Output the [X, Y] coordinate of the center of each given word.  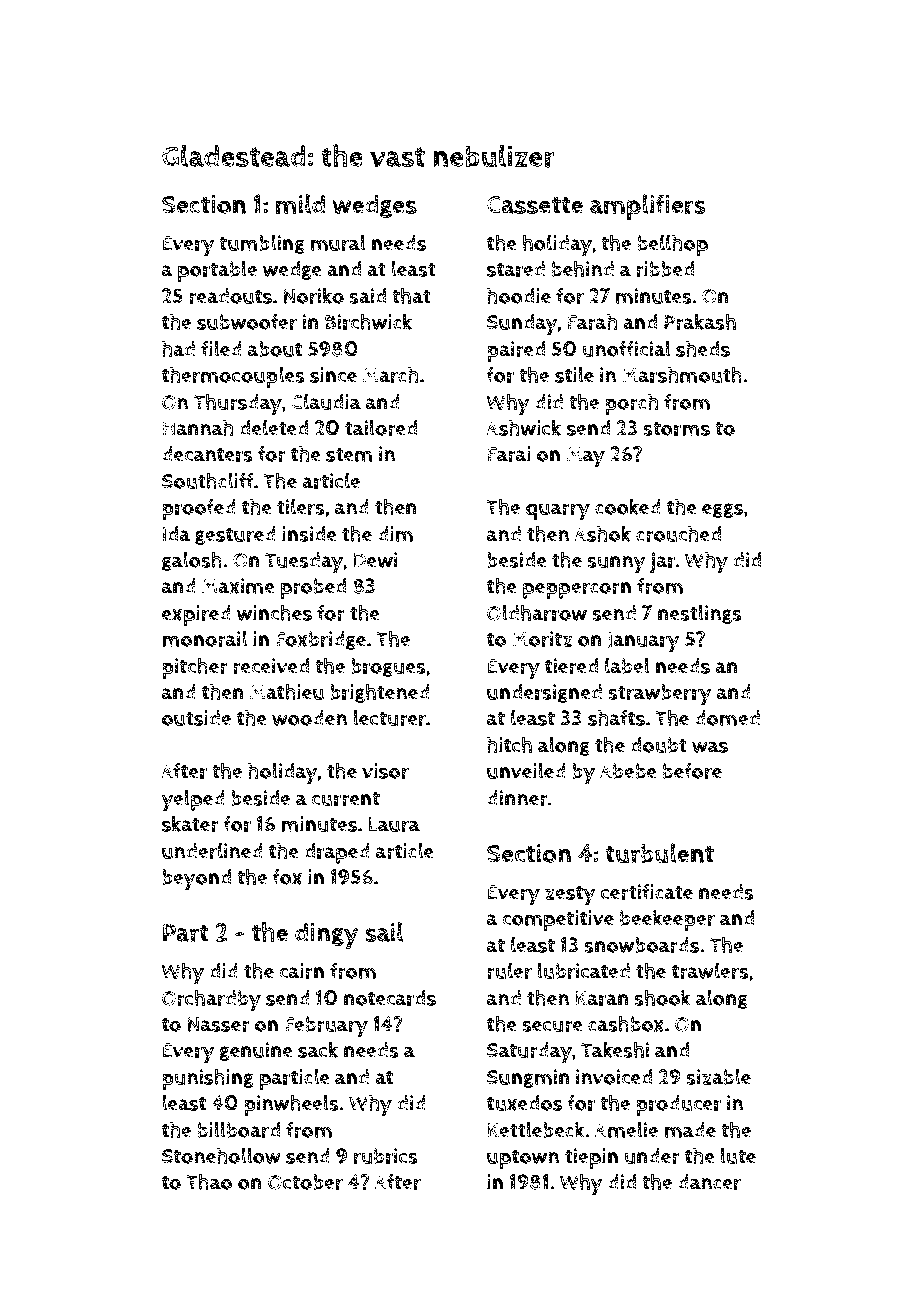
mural [338, 242]
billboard [239, 1129]
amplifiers [648, 207]
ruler [509, 970]
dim [395, 534]
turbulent [659, 853]
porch [632, 404]
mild [300, 204]
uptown [523, 1159]
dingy [327, 936]
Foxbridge [321, 640]
